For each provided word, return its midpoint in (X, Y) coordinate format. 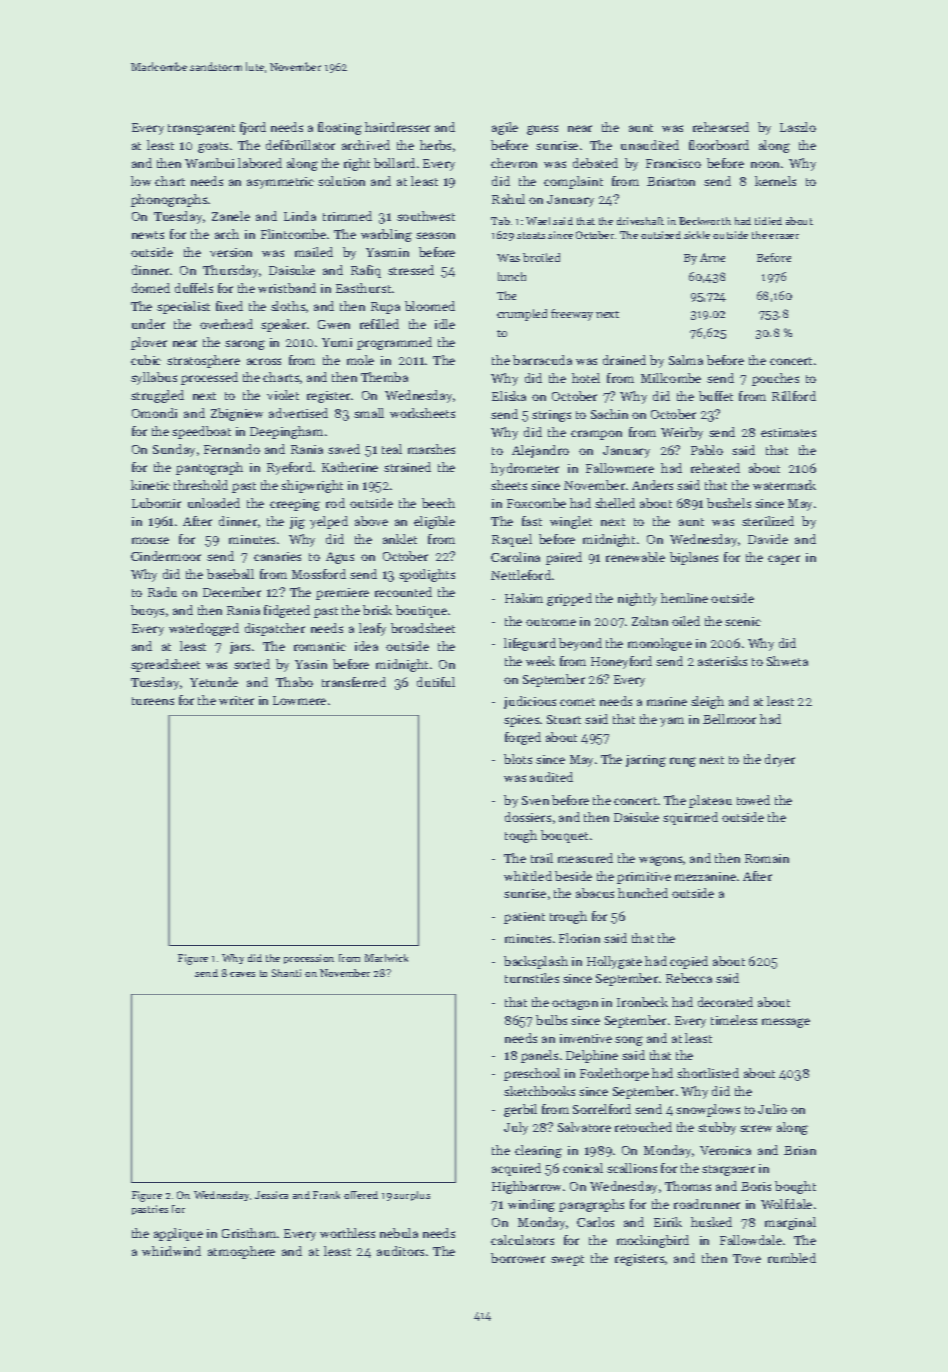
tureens (153, 701)
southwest (426, 216)
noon (765, 164)
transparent (201, 129)
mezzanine (705, 876)
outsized (661, 235)
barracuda (542, 360)
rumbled (792, 1258)
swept (567, 1260)
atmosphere (241, 1252)
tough (521, 836)
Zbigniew (237, 414)
